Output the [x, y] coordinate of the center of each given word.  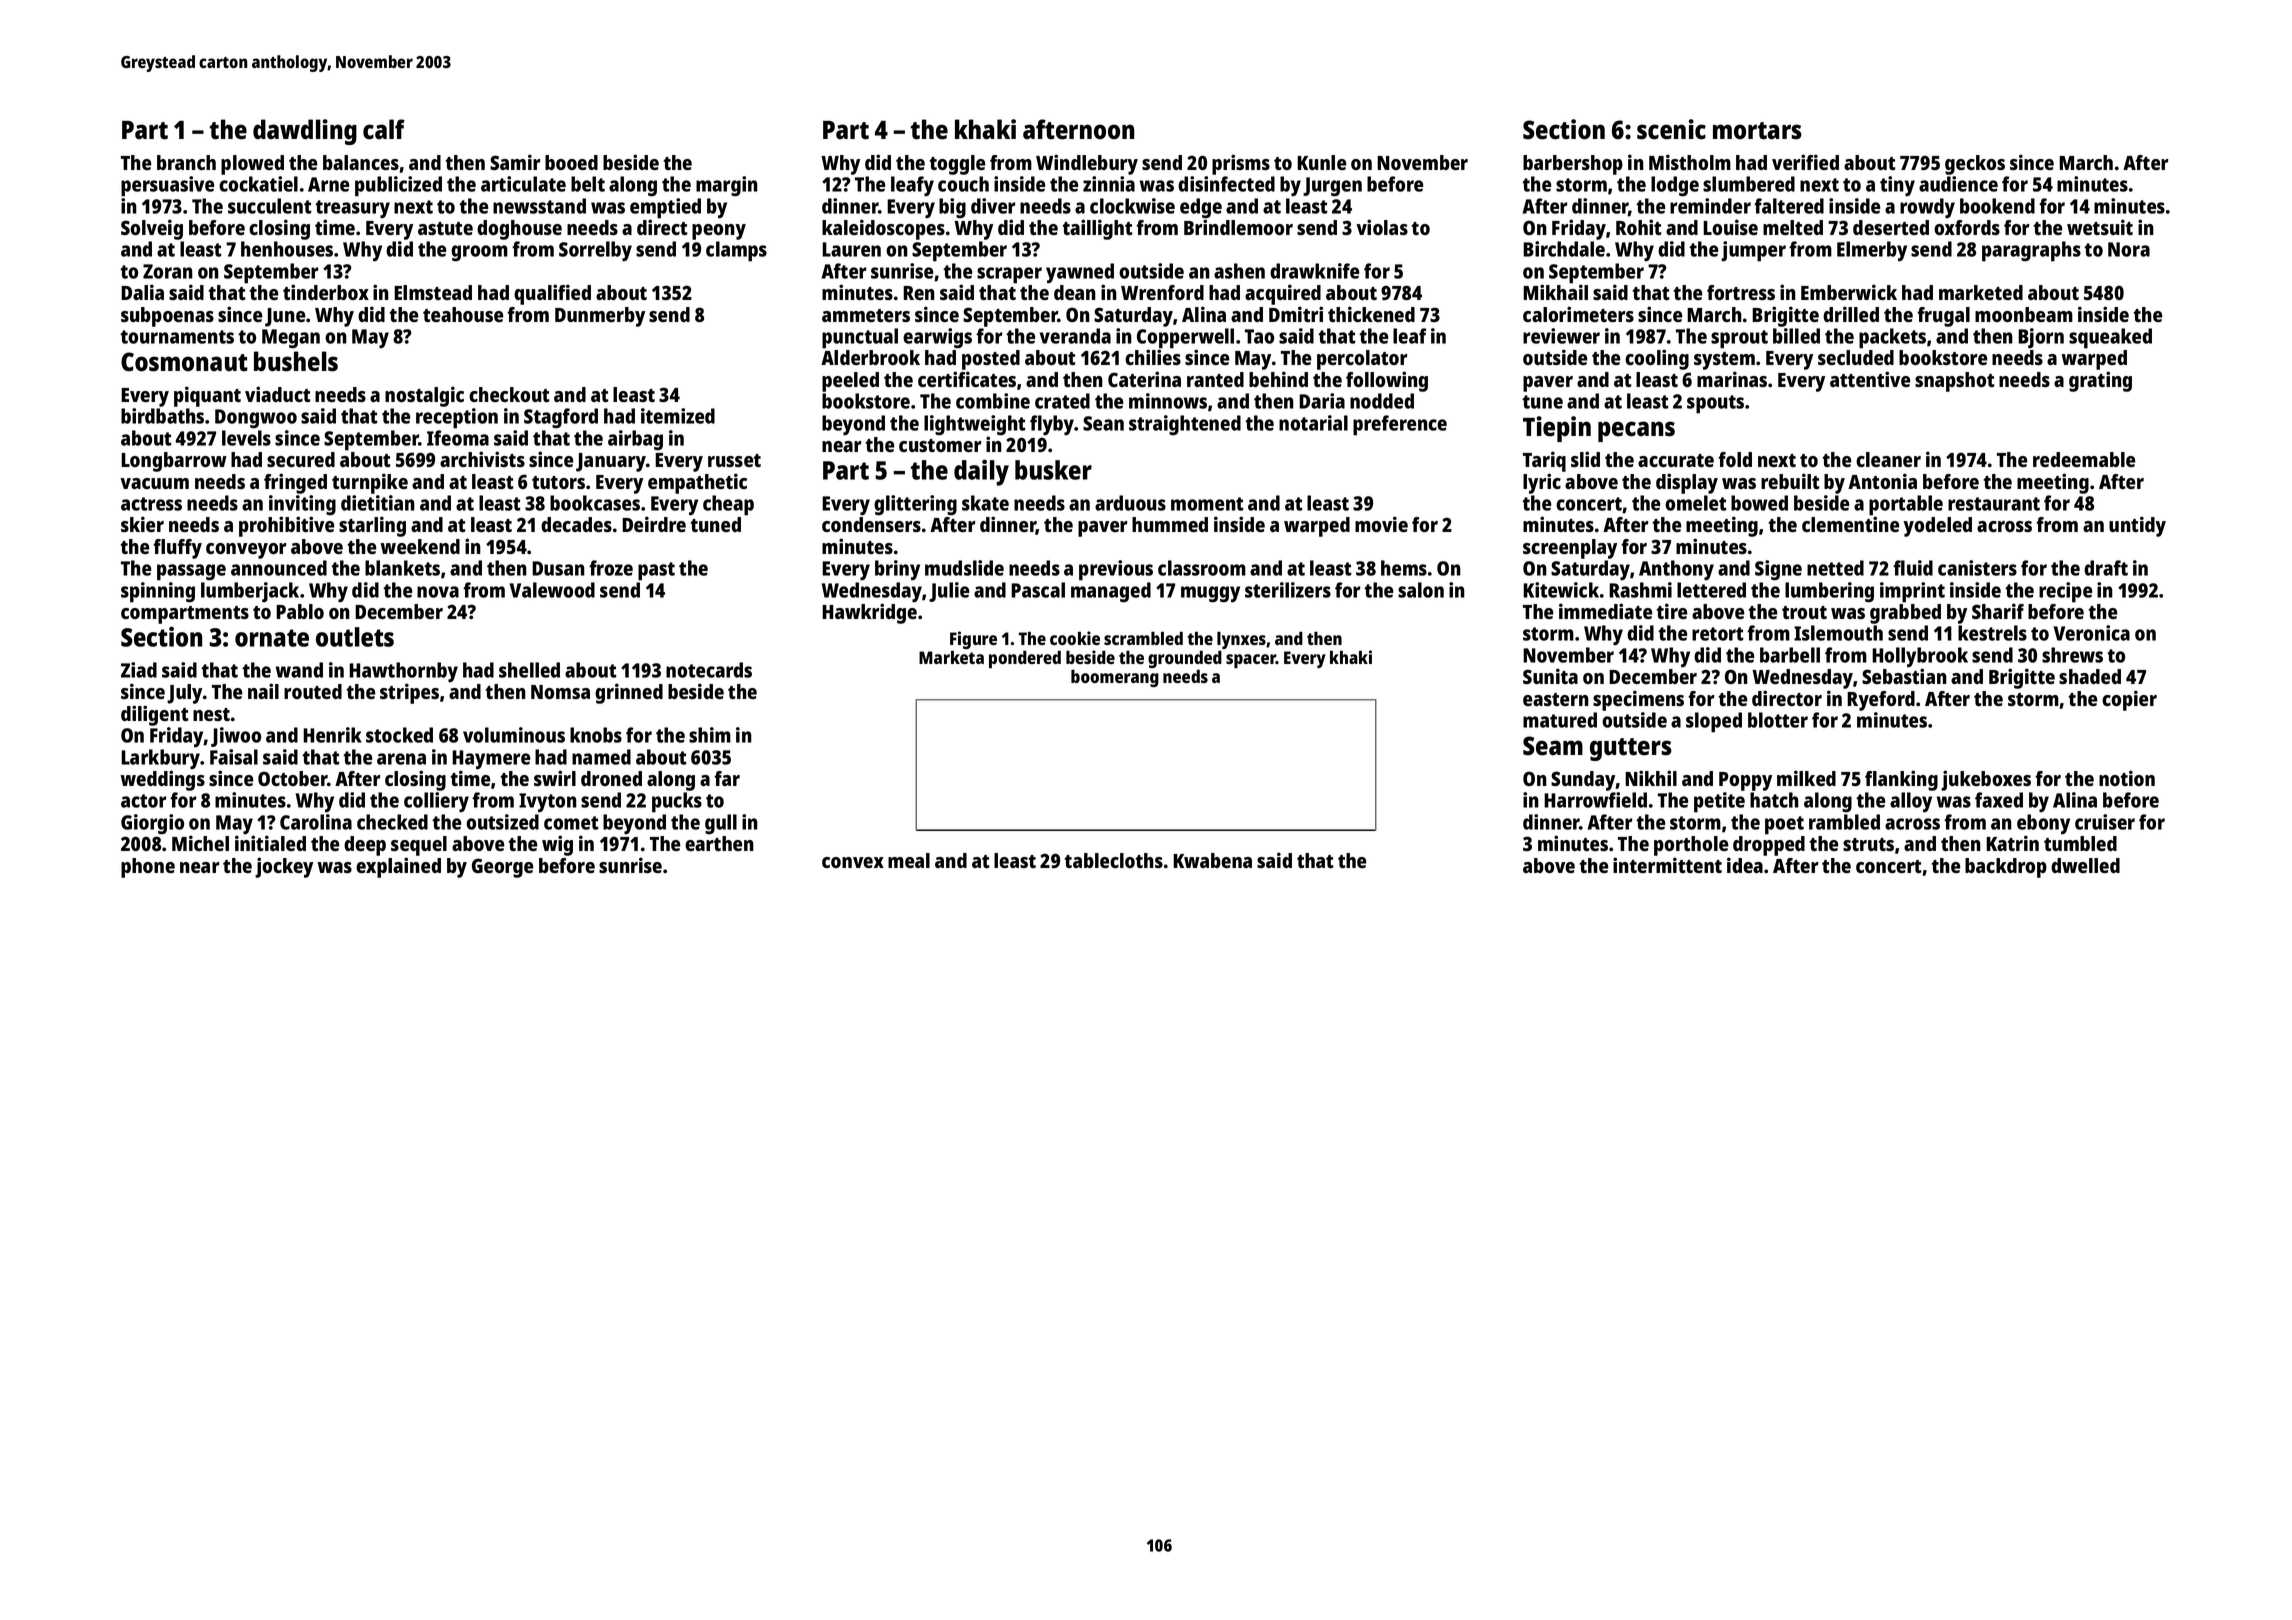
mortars [1757, 131]
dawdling [305, 132]
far [727, 778]
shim [710, 735]
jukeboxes [1986, 780]
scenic [1671, 129]
